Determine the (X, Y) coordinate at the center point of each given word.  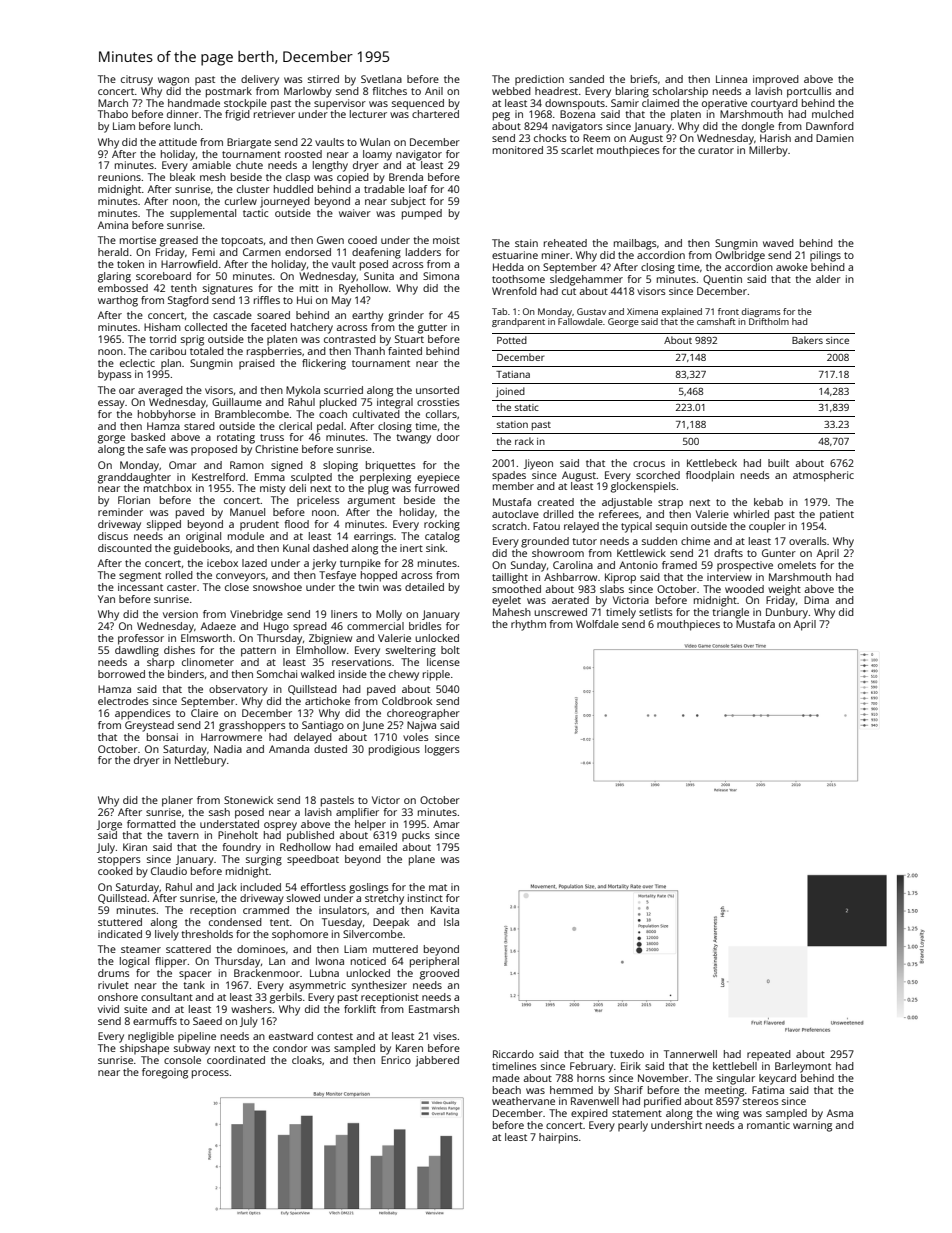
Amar (446, 824)
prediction (539, 80)
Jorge (109, 825)
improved (776, 80)
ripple (436, 675)
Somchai (277, 674)
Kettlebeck (712, 463)
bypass (115, 375)
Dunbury (787, 613)
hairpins (558, 1138)
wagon (173, 81)
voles (416, 737)
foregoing (165, 1073)
